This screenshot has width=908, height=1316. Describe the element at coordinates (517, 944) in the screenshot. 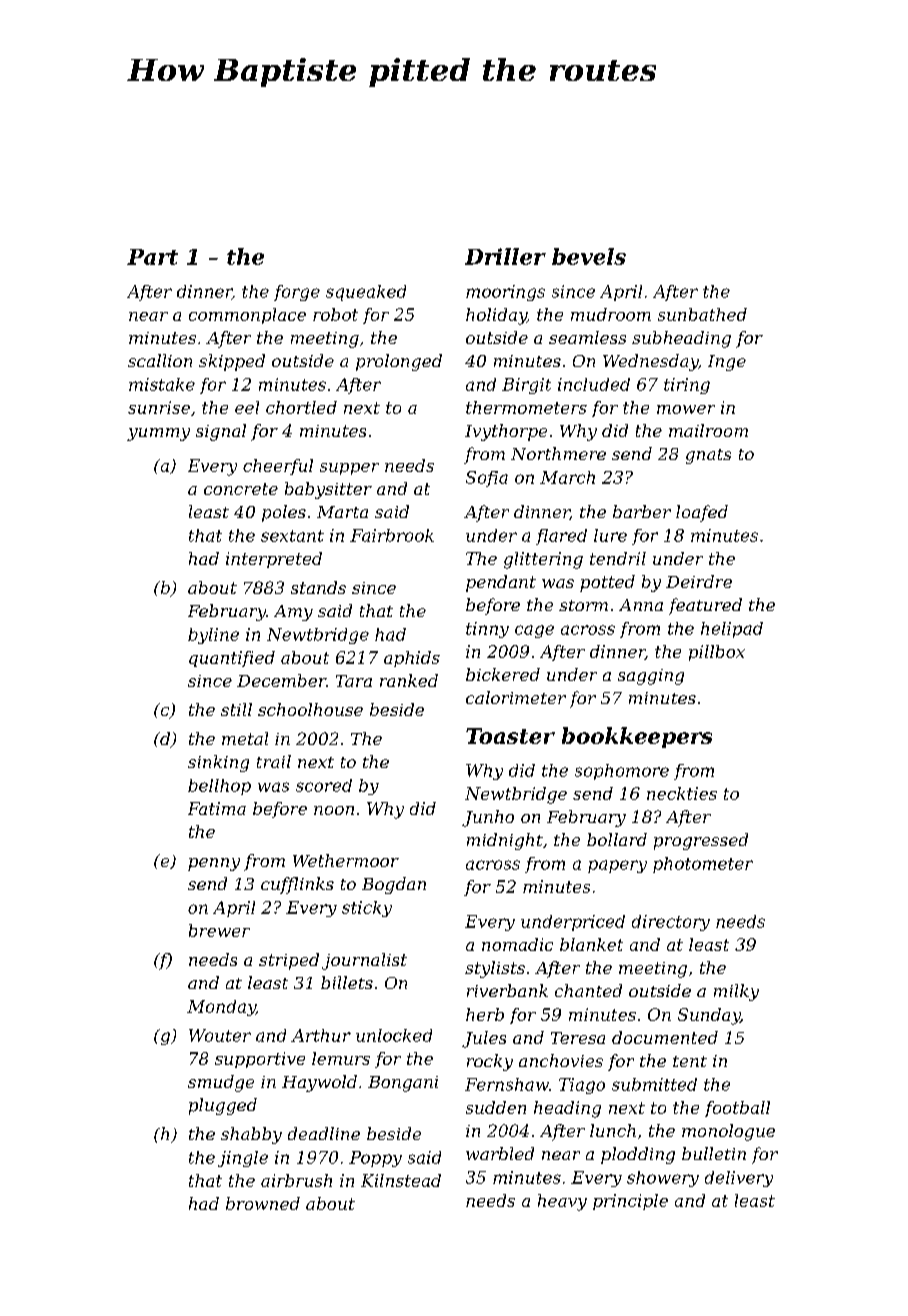

I see `nomadic` at that location.
